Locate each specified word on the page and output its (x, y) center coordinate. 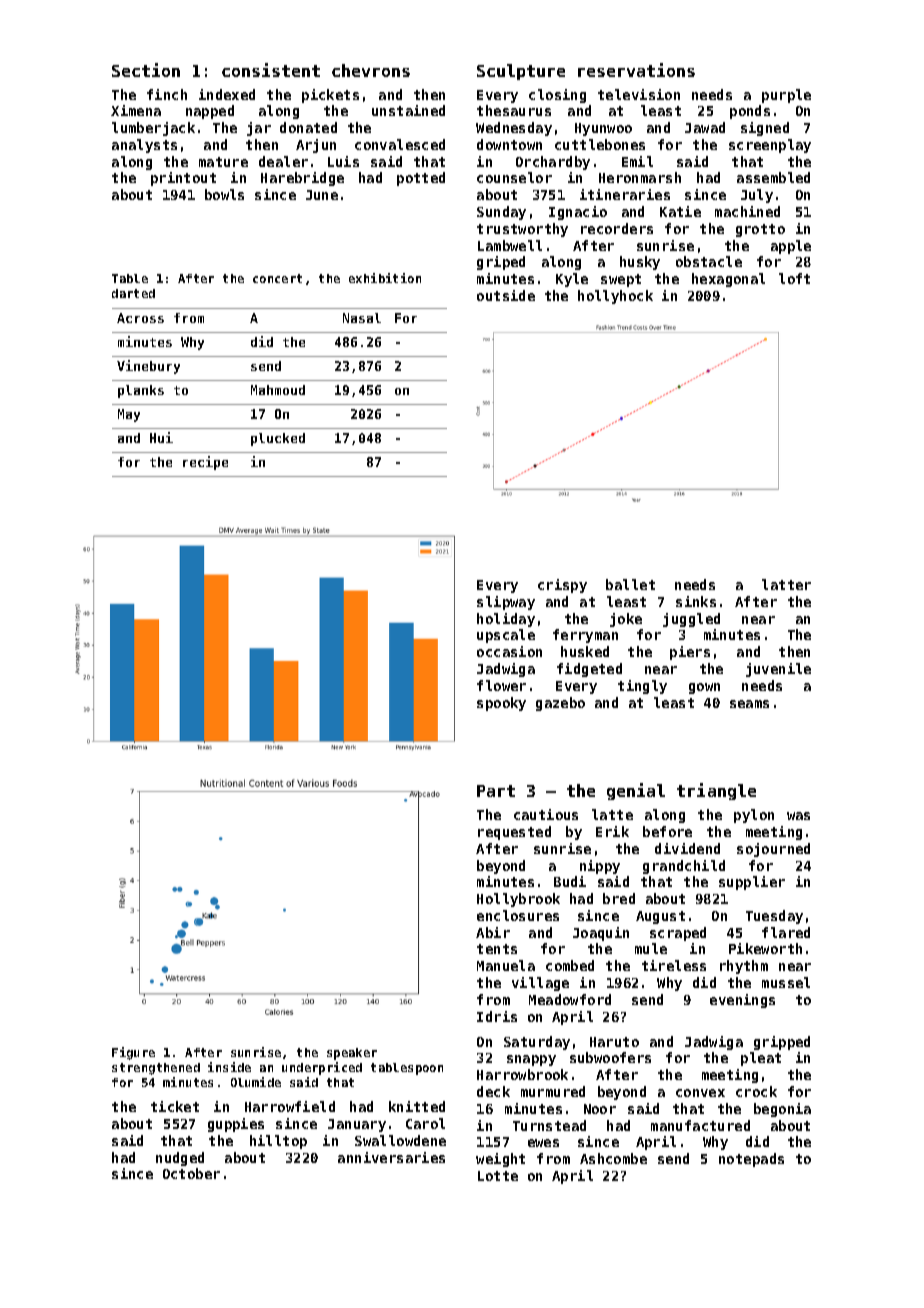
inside (229, 1067)
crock (756, 1091)
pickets (330, 96)
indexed (227, 94)
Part (496, 791)
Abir (493, 932)
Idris (497, 1016)
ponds (750, 112)
